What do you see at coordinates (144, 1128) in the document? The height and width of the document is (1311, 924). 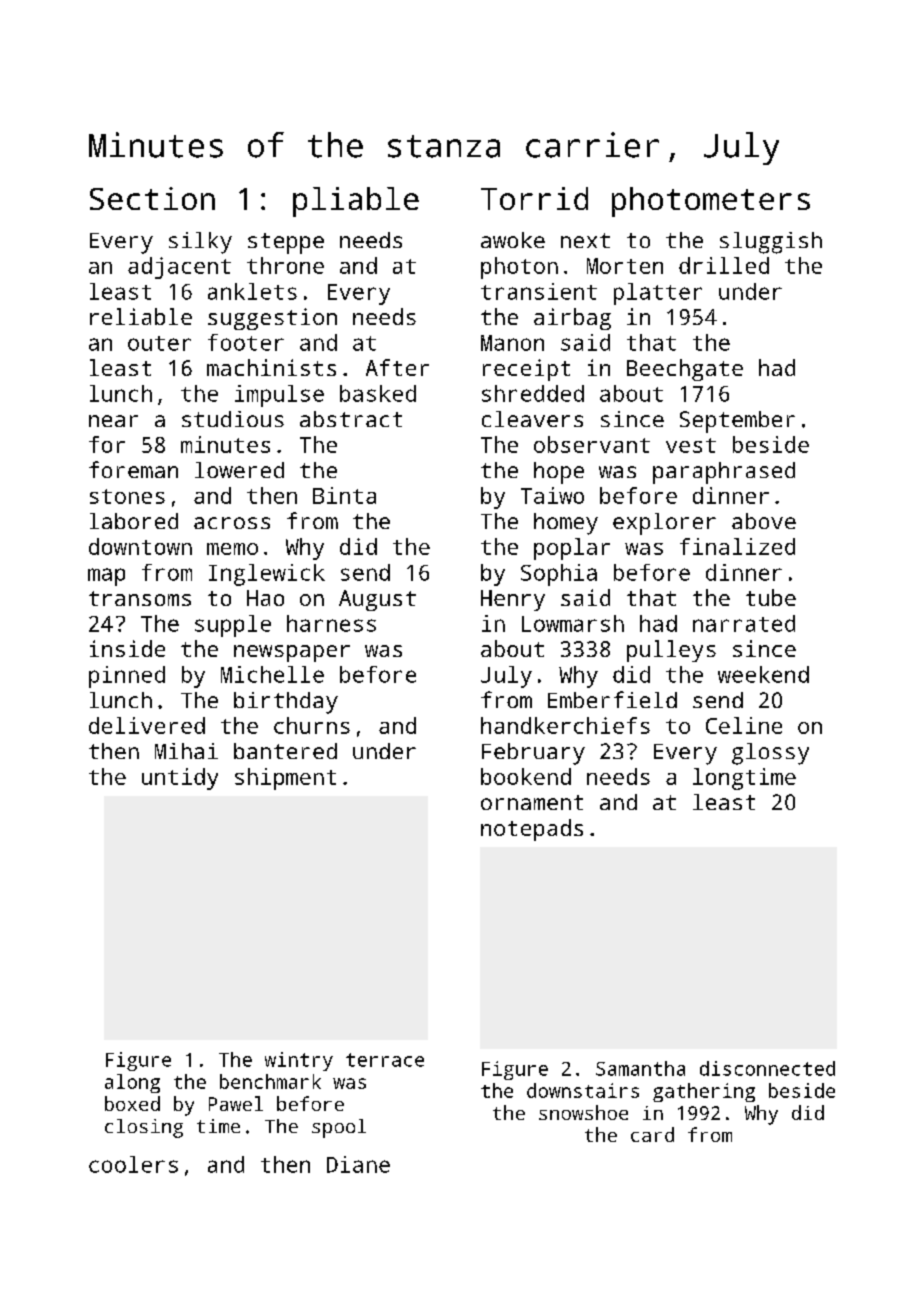 I see `closing` at bounding box center [144, 1128].
